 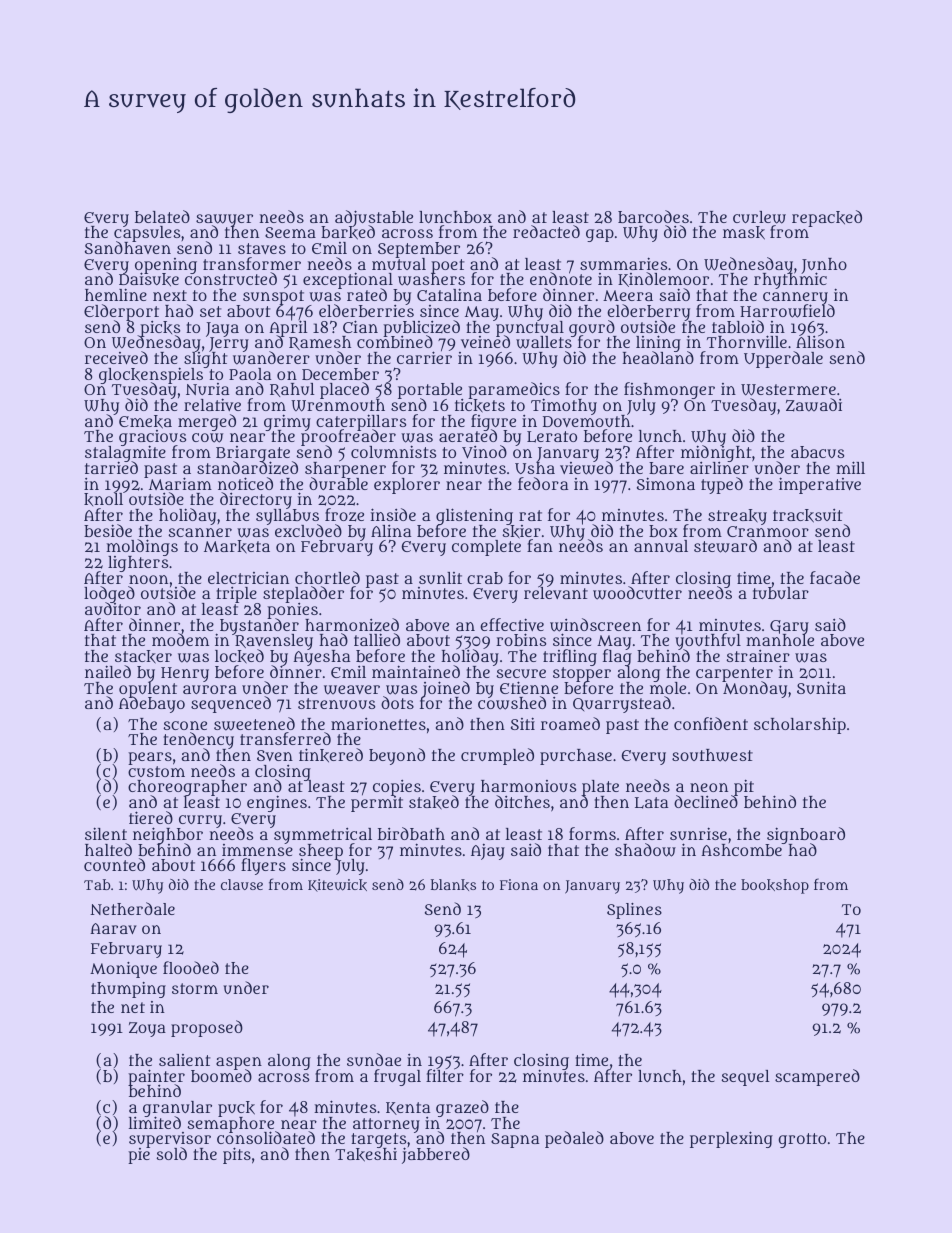 What do you see at coordinates (497, 756) in the page?
I see `crumpled` at bounding box center [497, 756].
